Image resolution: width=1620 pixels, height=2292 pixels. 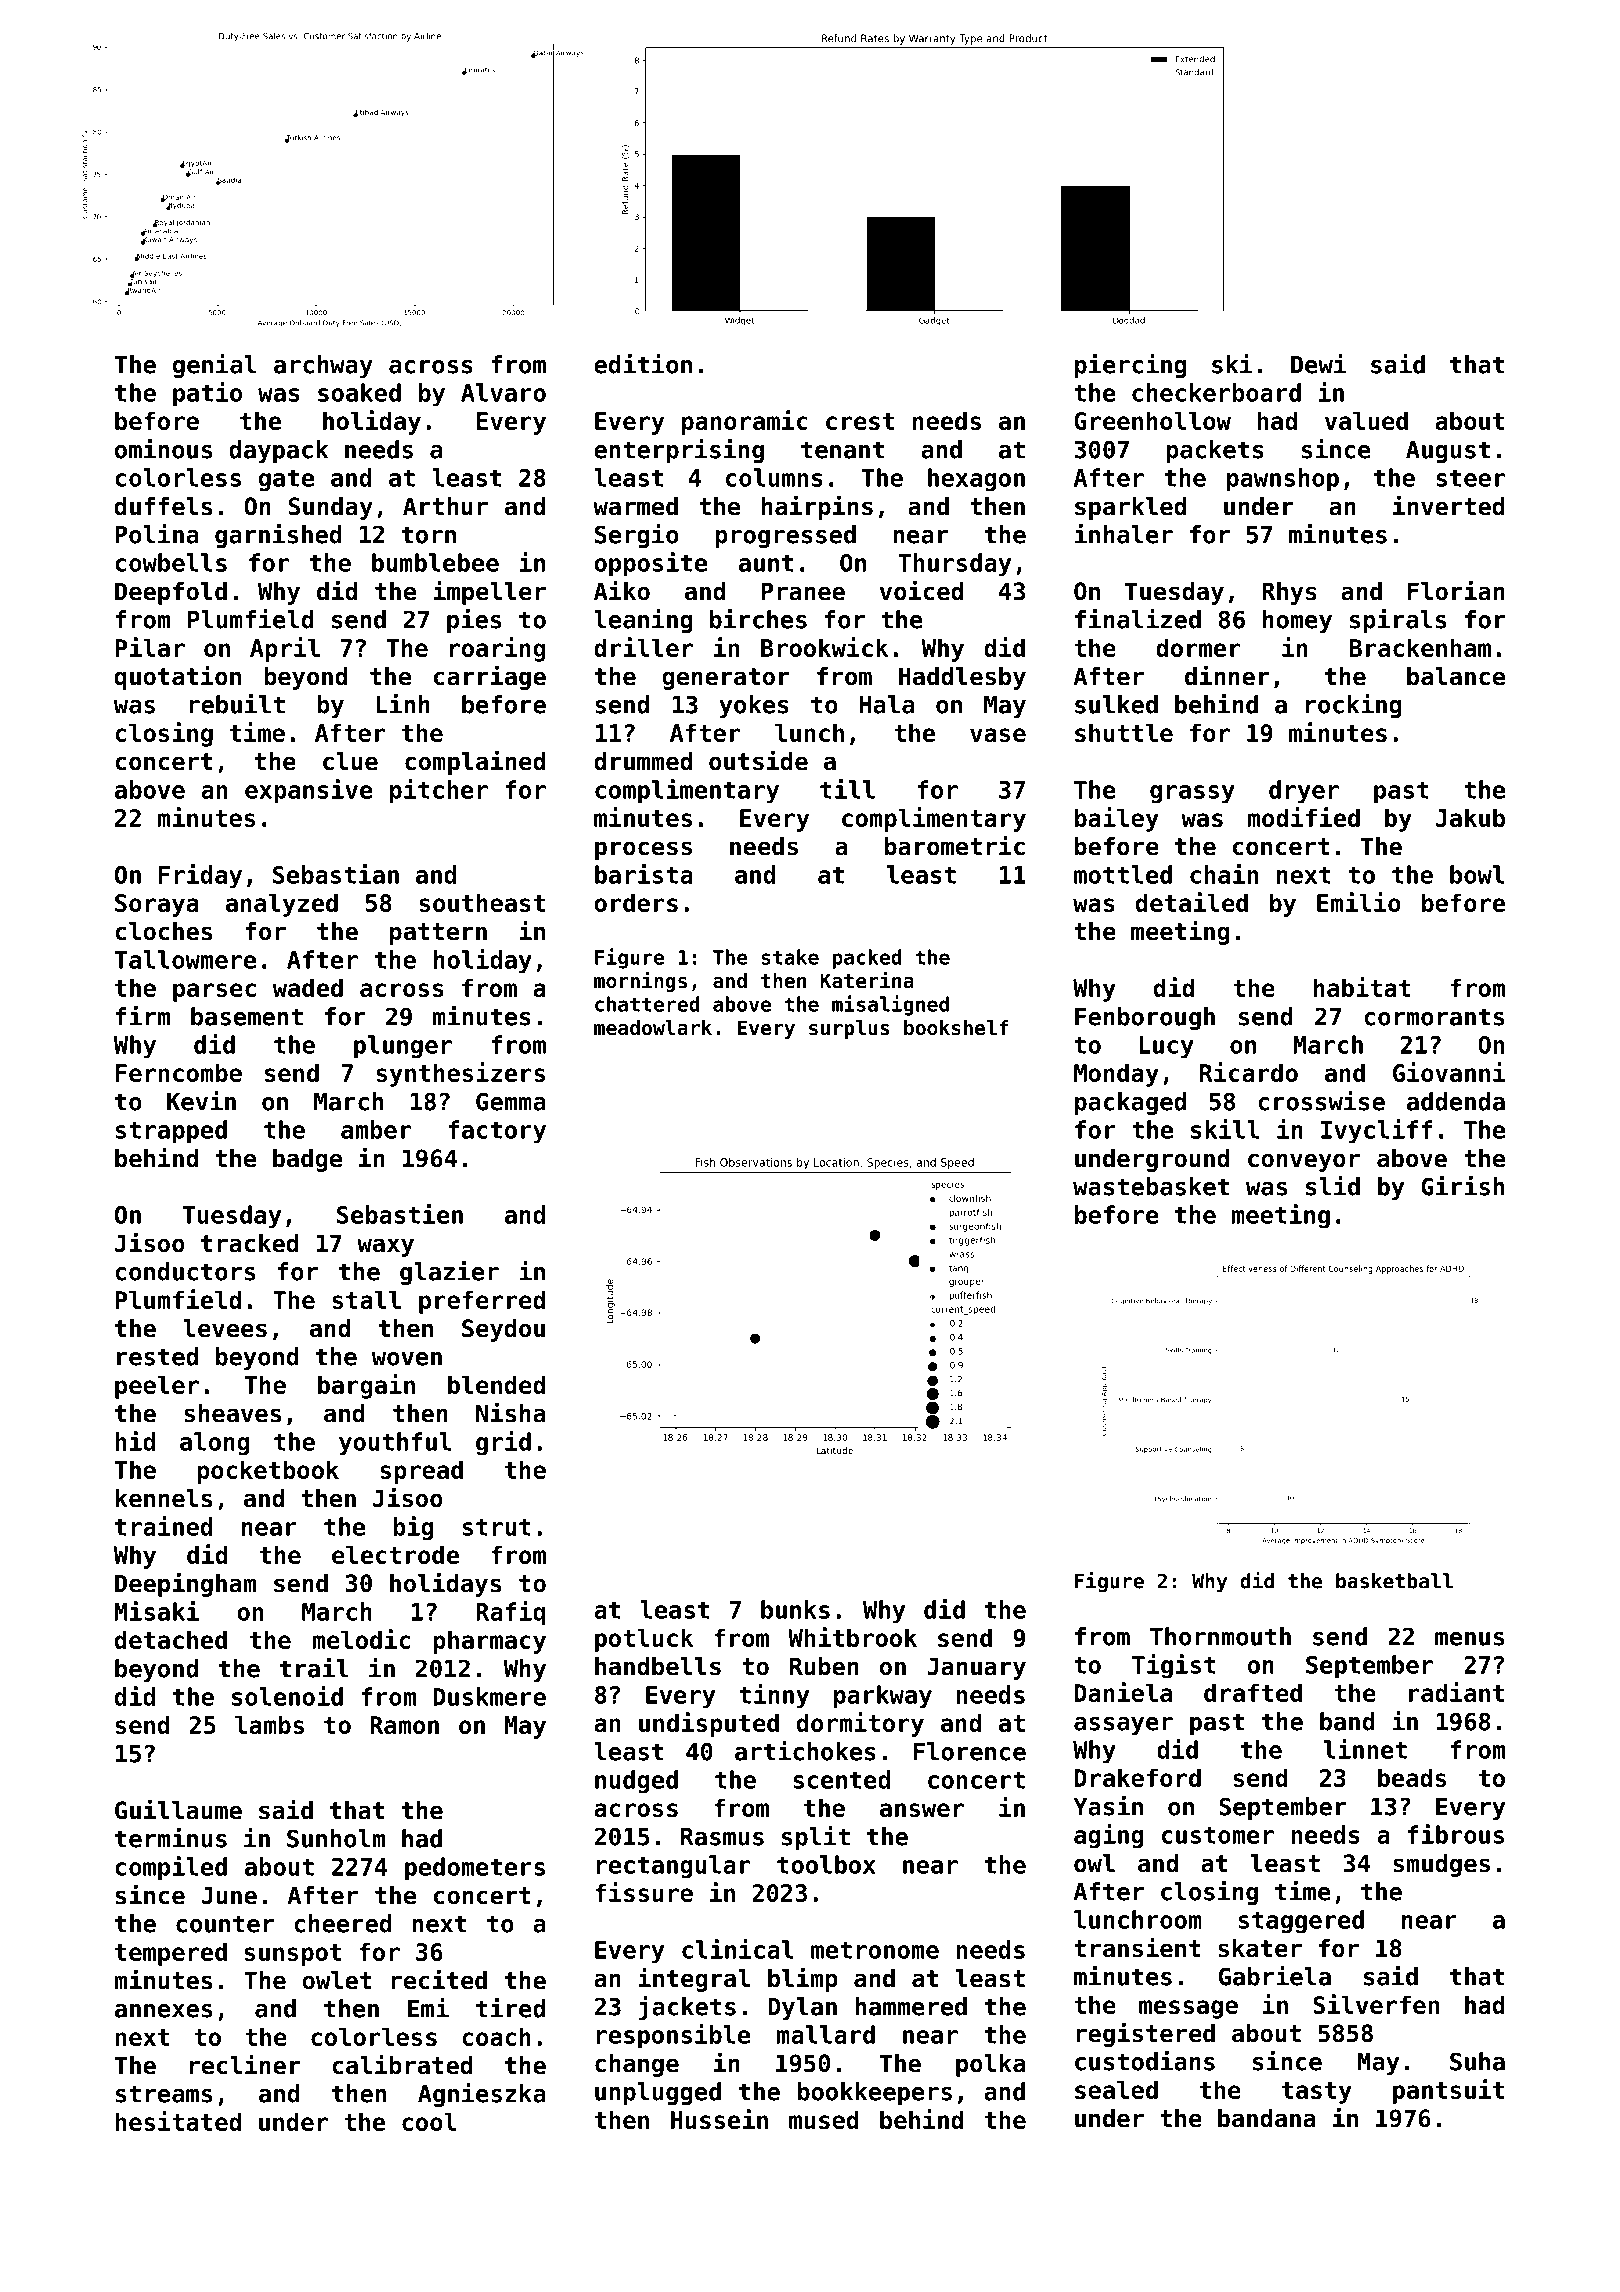 I want to click on generator, so click(x=726, y=679).
